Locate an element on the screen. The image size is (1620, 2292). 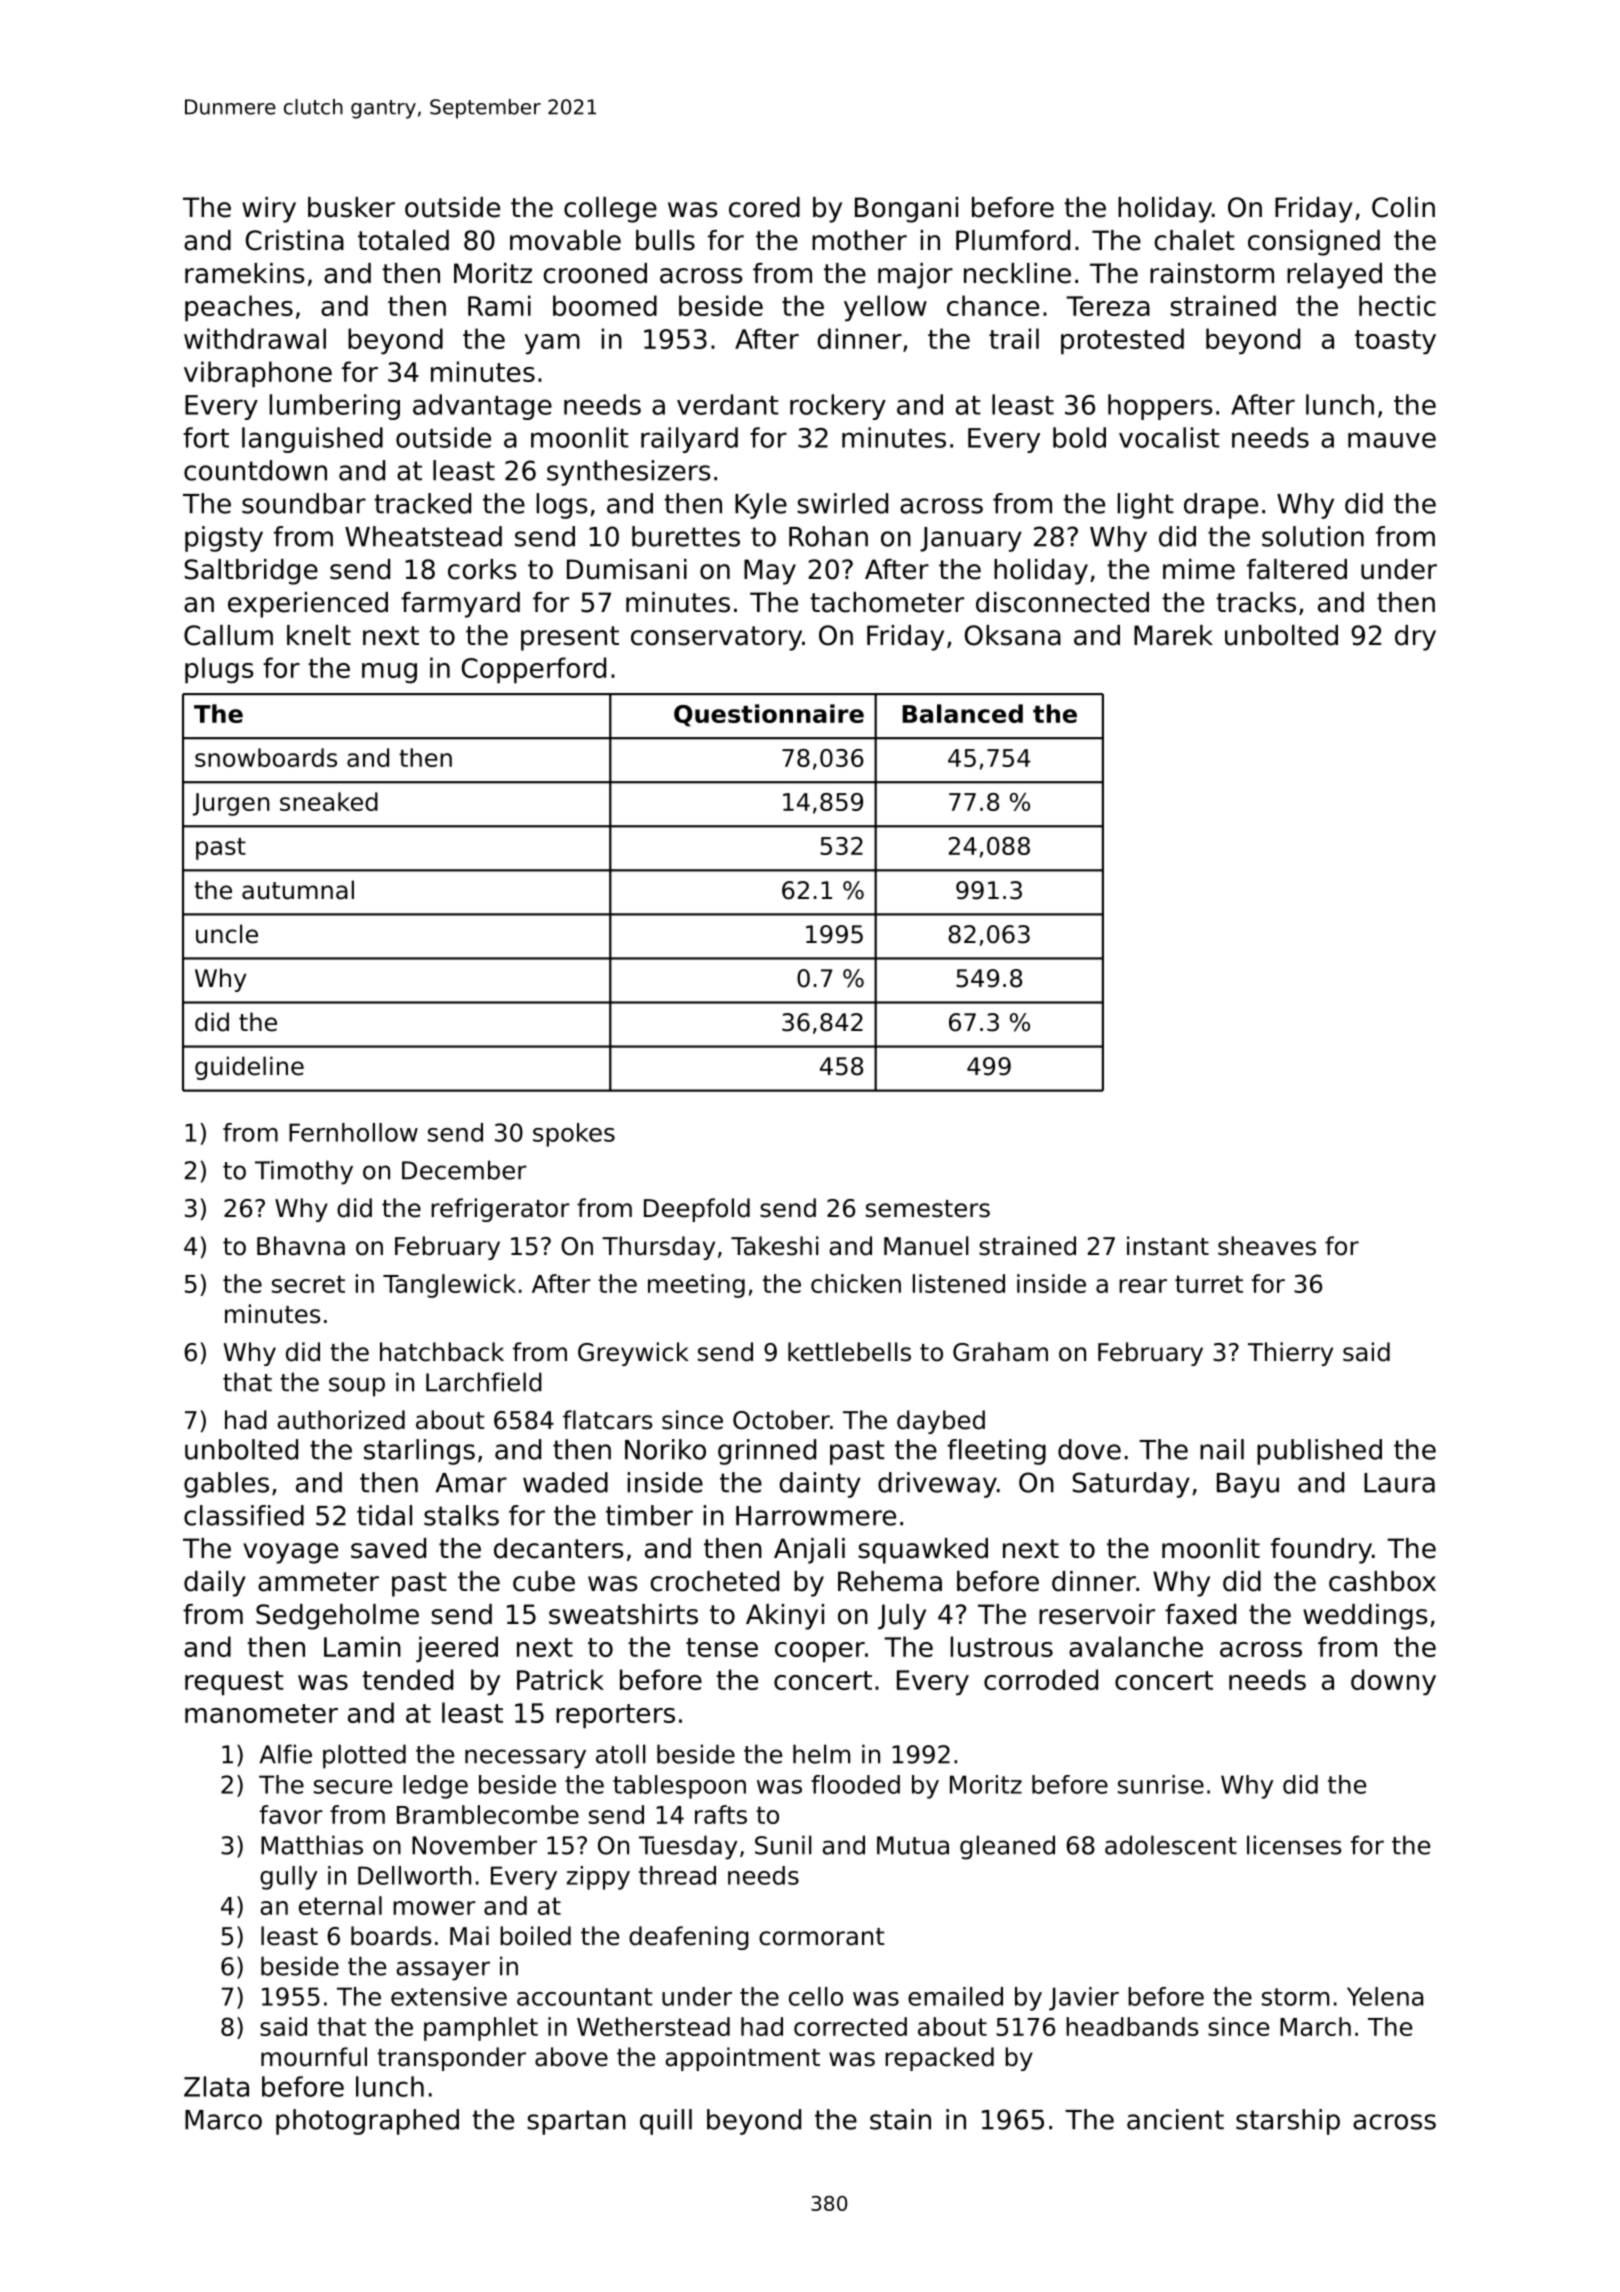
spokes is located at coordinates (574, 1135).
